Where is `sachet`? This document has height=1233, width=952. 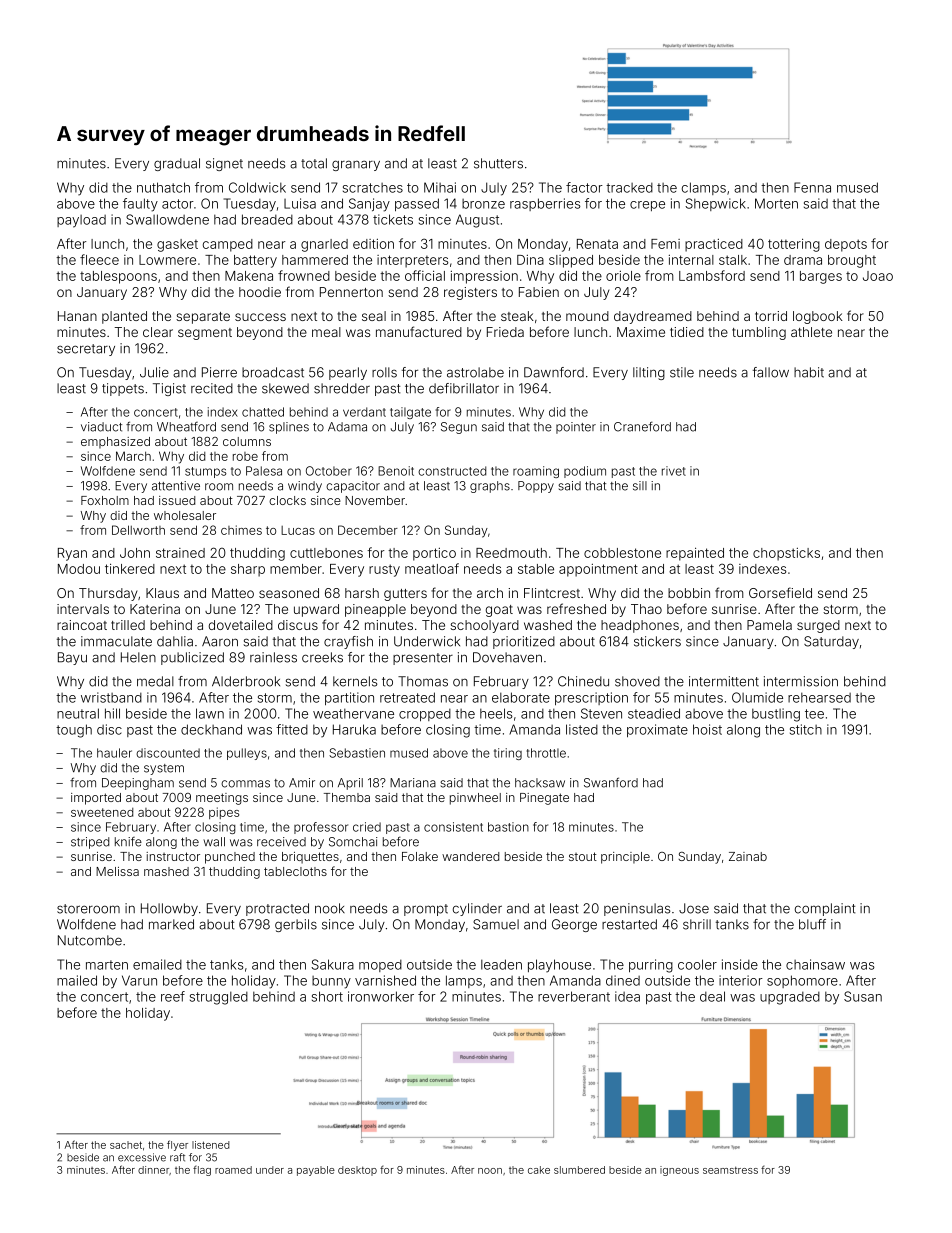 sachet is located at coordinates (126, 1145).
